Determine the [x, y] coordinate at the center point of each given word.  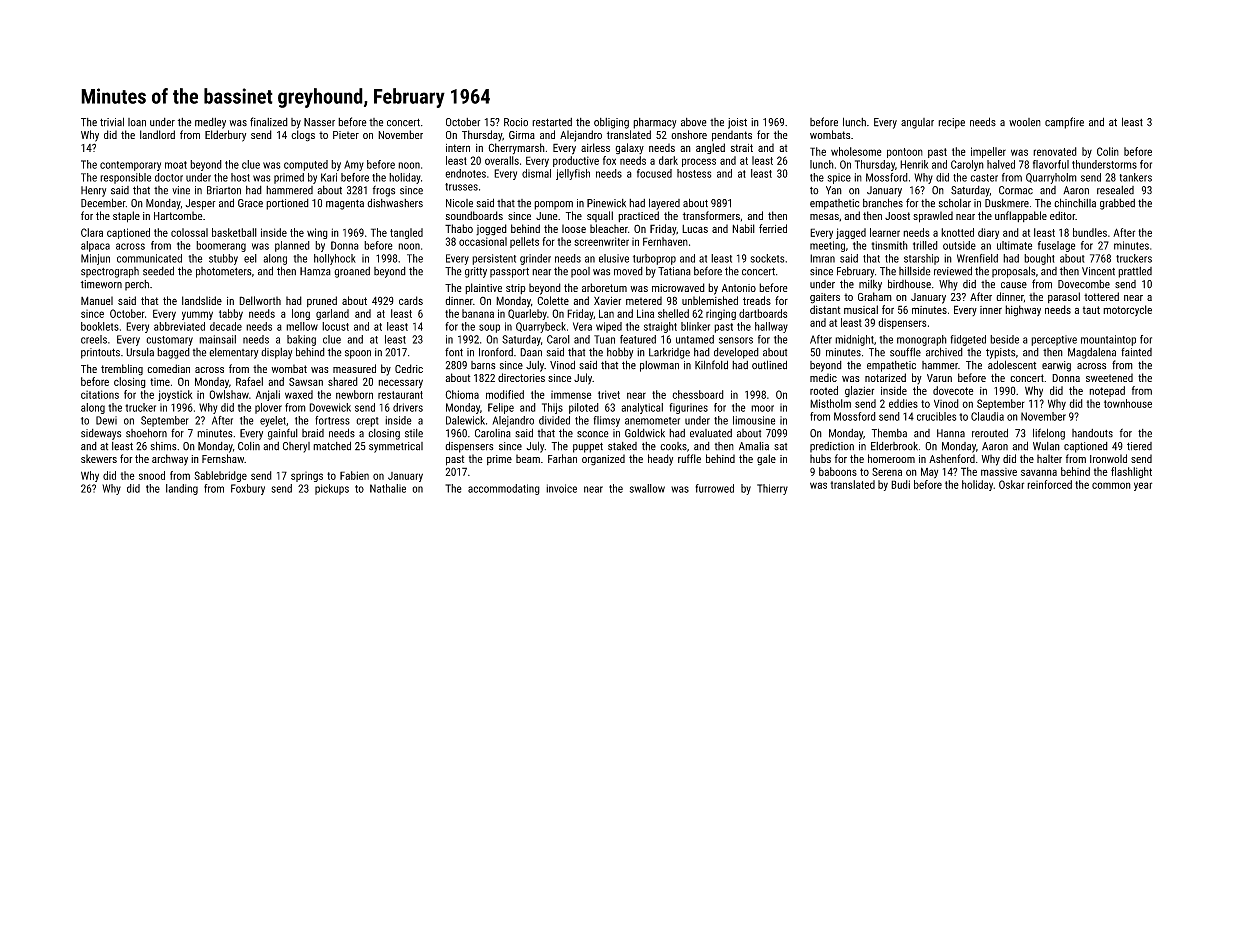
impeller [988, 152]
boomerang [221, 246]
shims [163, 446]
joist [737, 123]
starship [921, 259]
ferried [773, 228]
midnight [854, 340]
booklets [100, 326]
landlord [157, 134]
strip [516, 289]
